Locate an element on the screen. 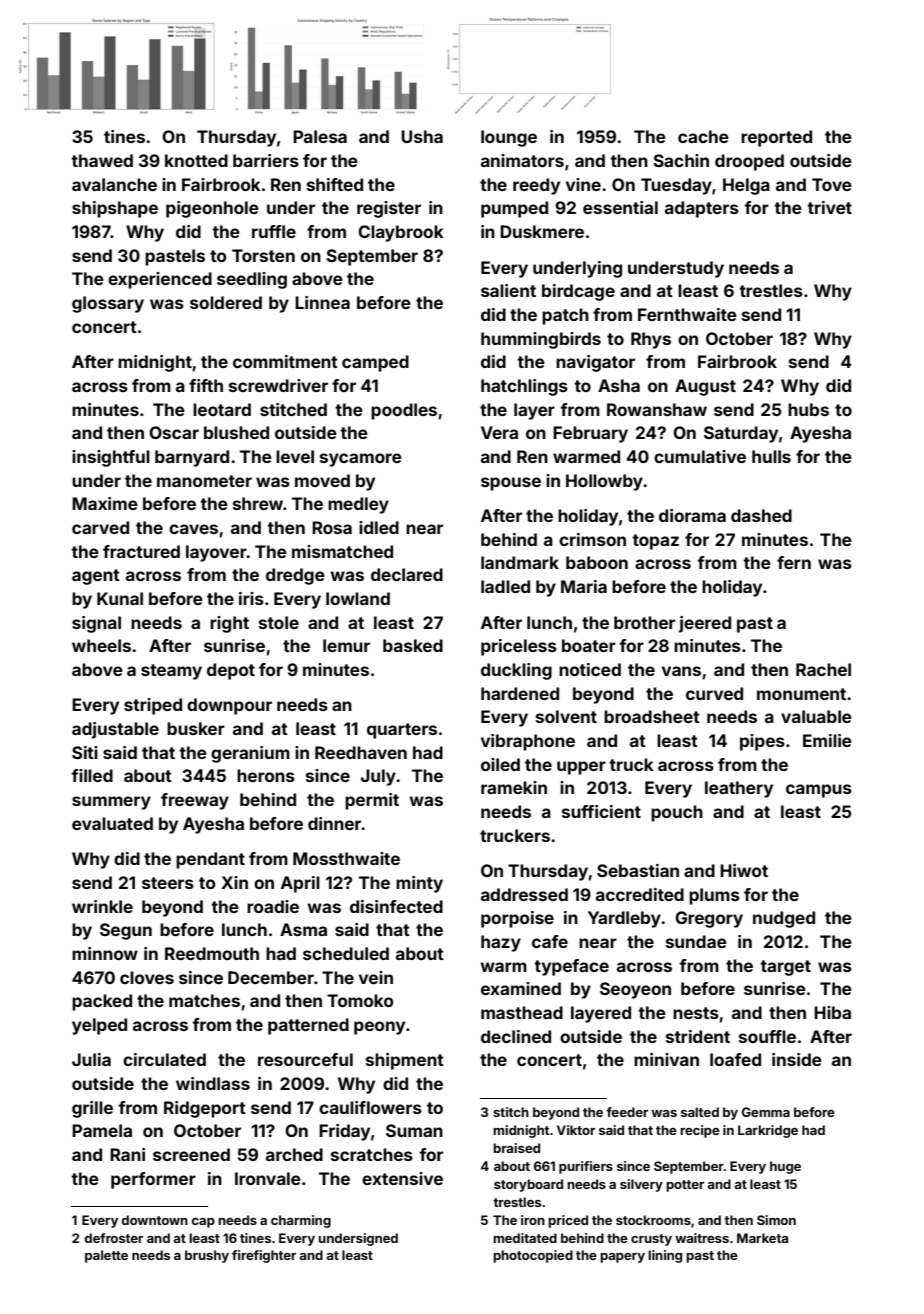 This screenshot has height=1314, width=924. reported is located at coordinates (776, 138).
